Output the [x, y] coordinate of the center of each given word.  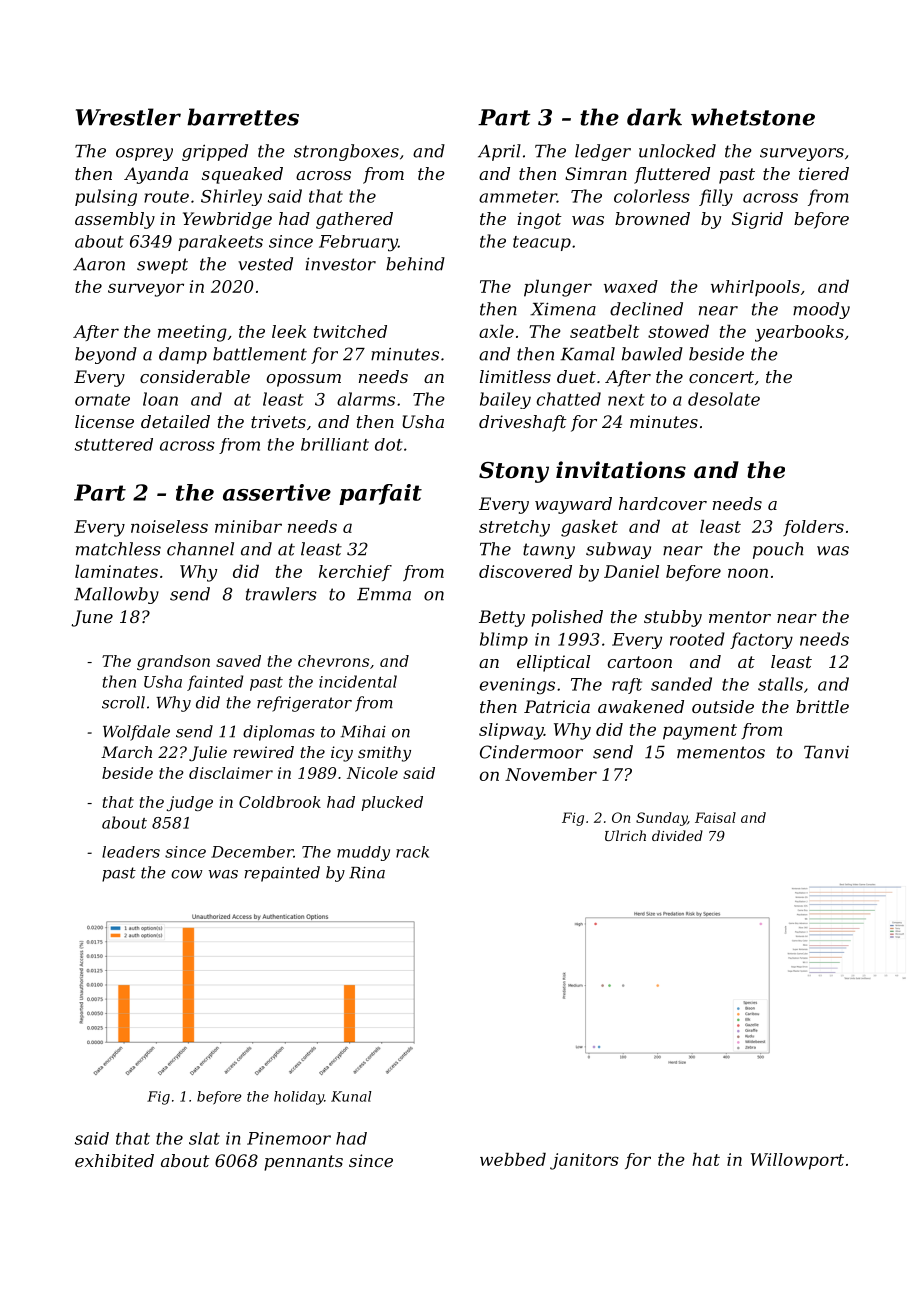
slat [204, 1138]
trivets [278, 421]
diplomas [279, 733]
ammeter [518, 197]
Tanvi [826, 752]
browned [652, 218]
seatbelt [604, 331]
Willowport [797, 1161]
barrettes [243, 117]
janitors [584, 1161]
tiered [824, 173]
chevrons [333, 661]
